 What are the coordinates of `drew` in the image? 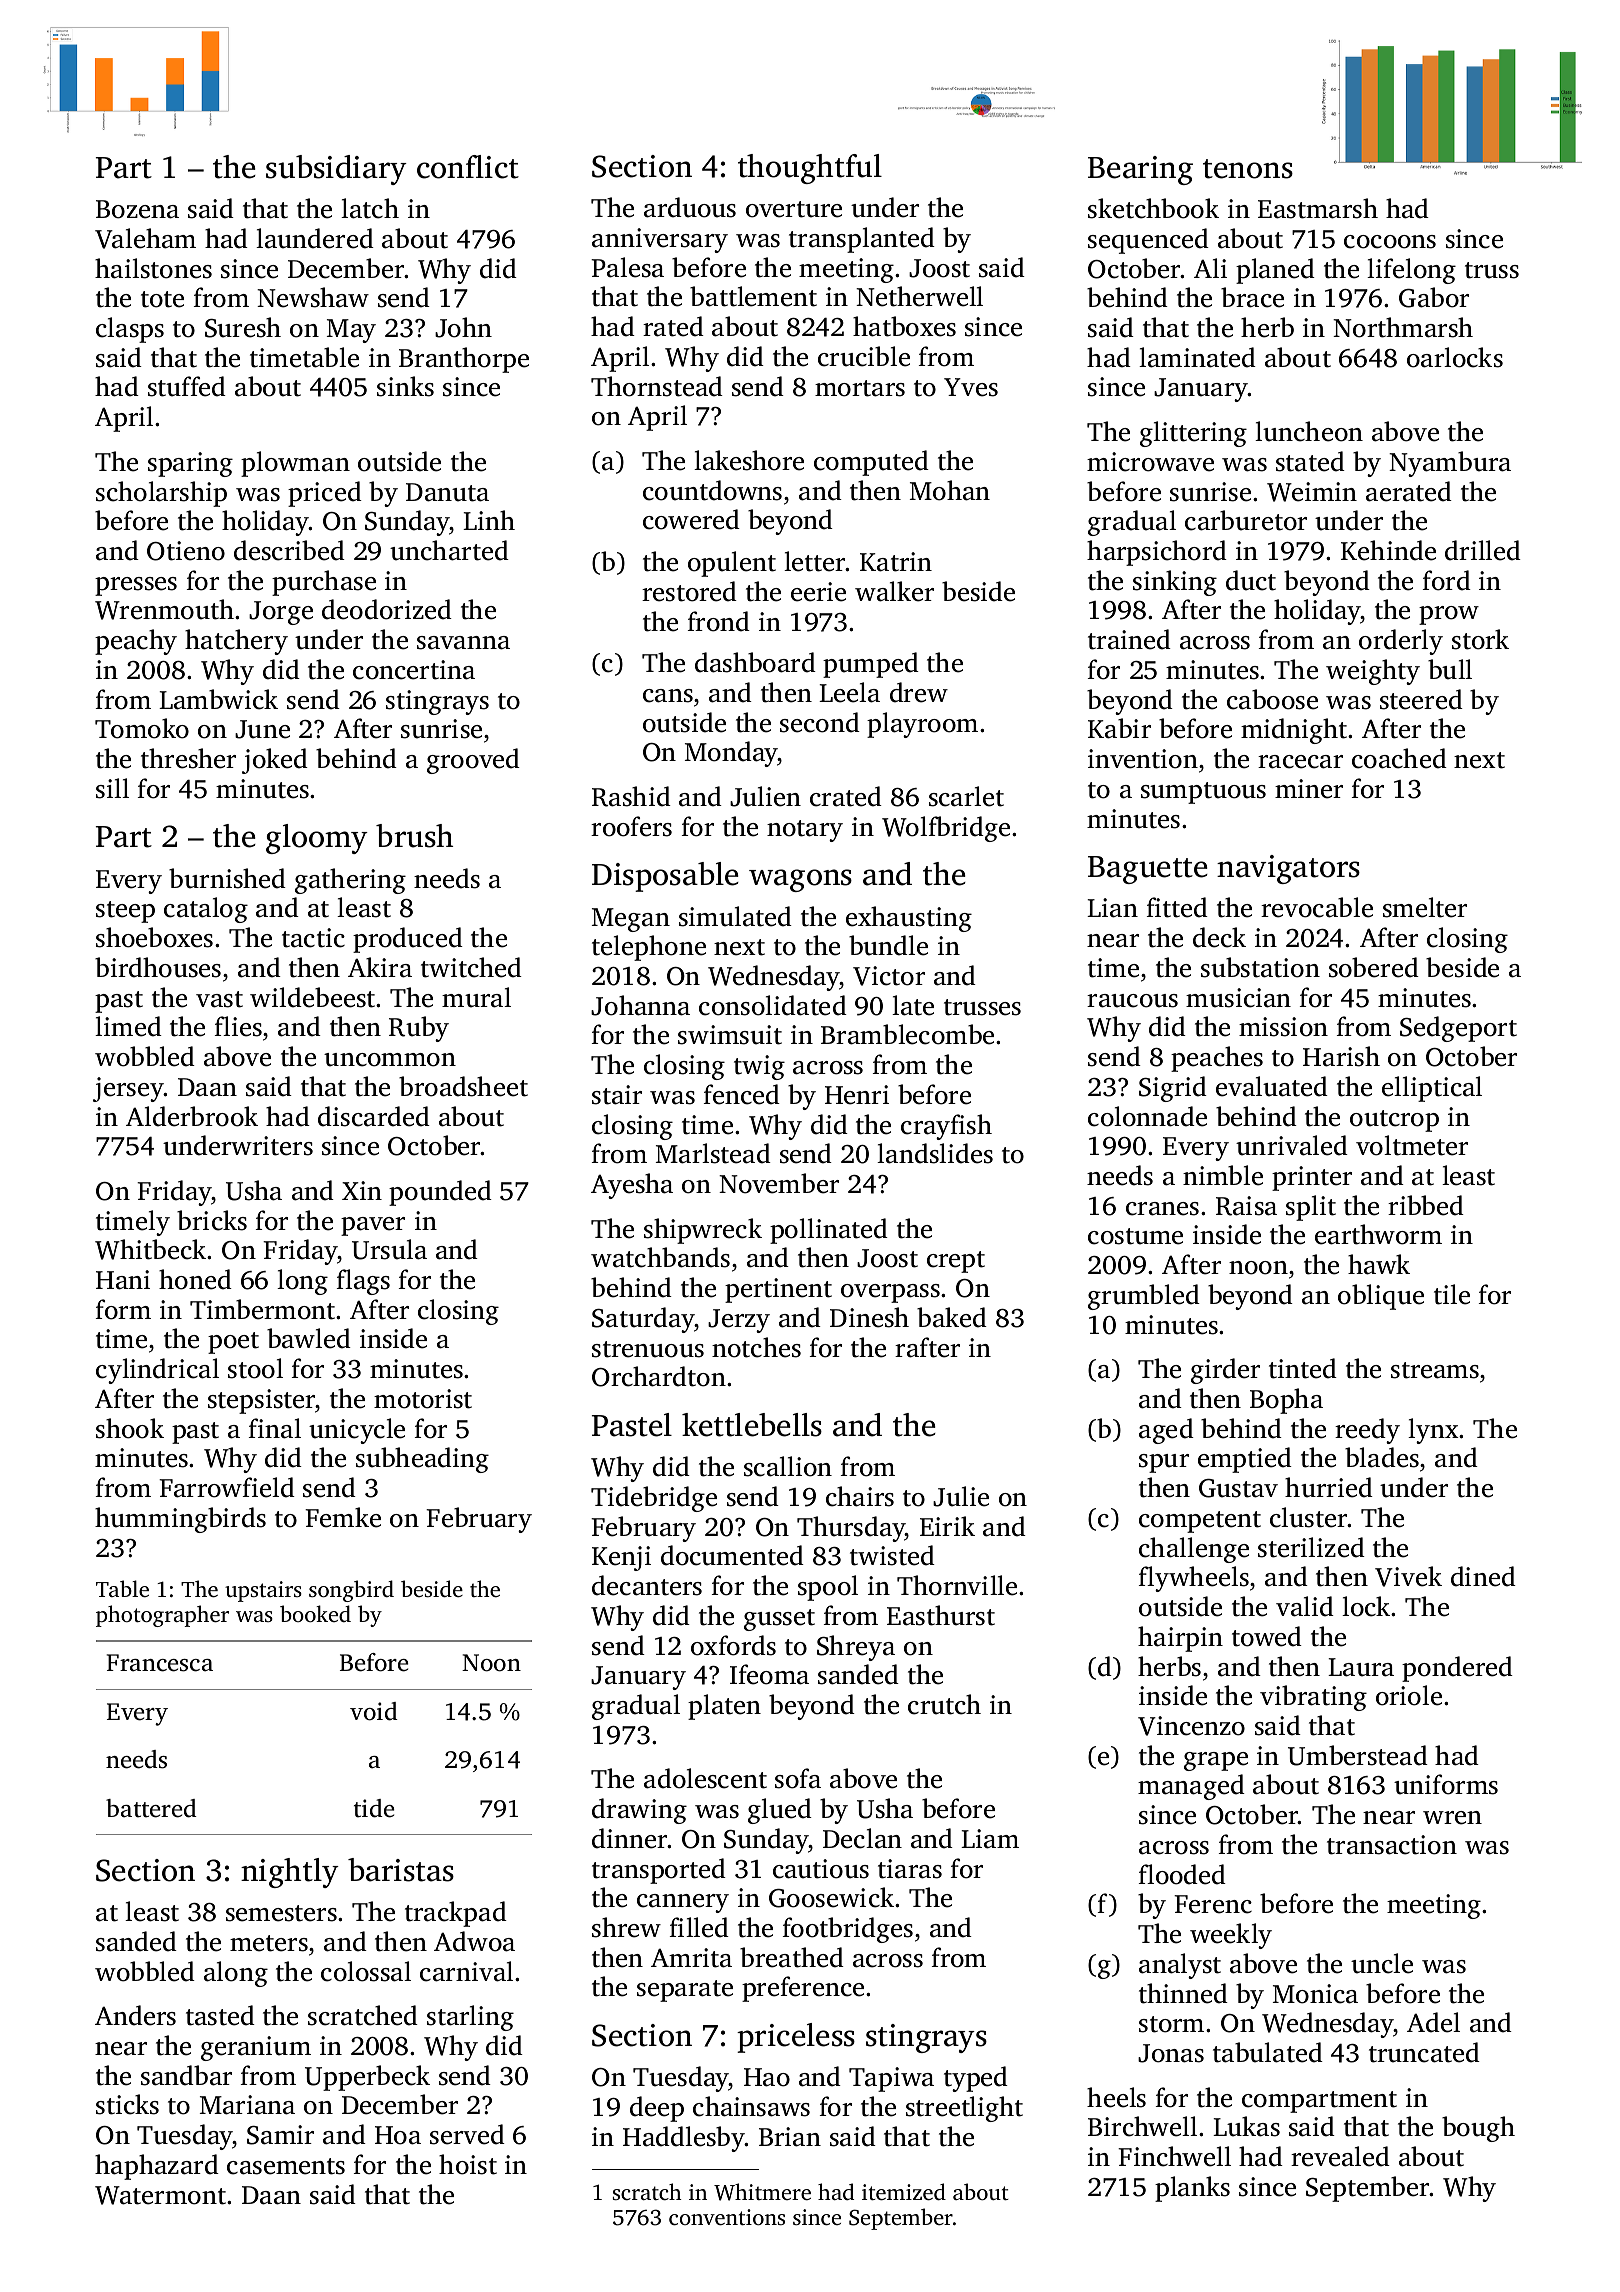 It's located at (919, 692).
